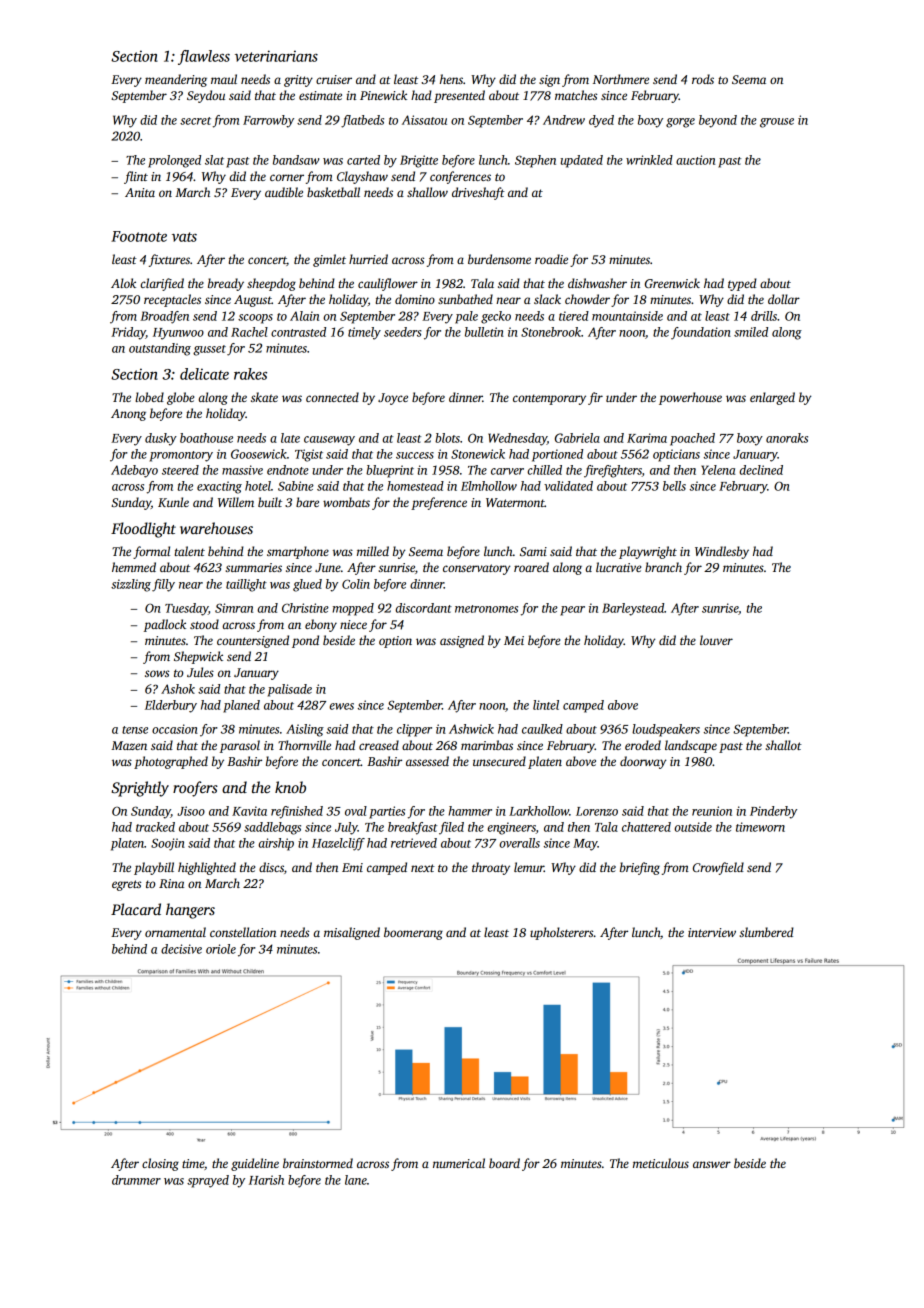 The image size is (924, 1308). What do you see at coordinates (621, 79) in the screenshot?
I see `Northmere` at bounding box center [621, 79].
